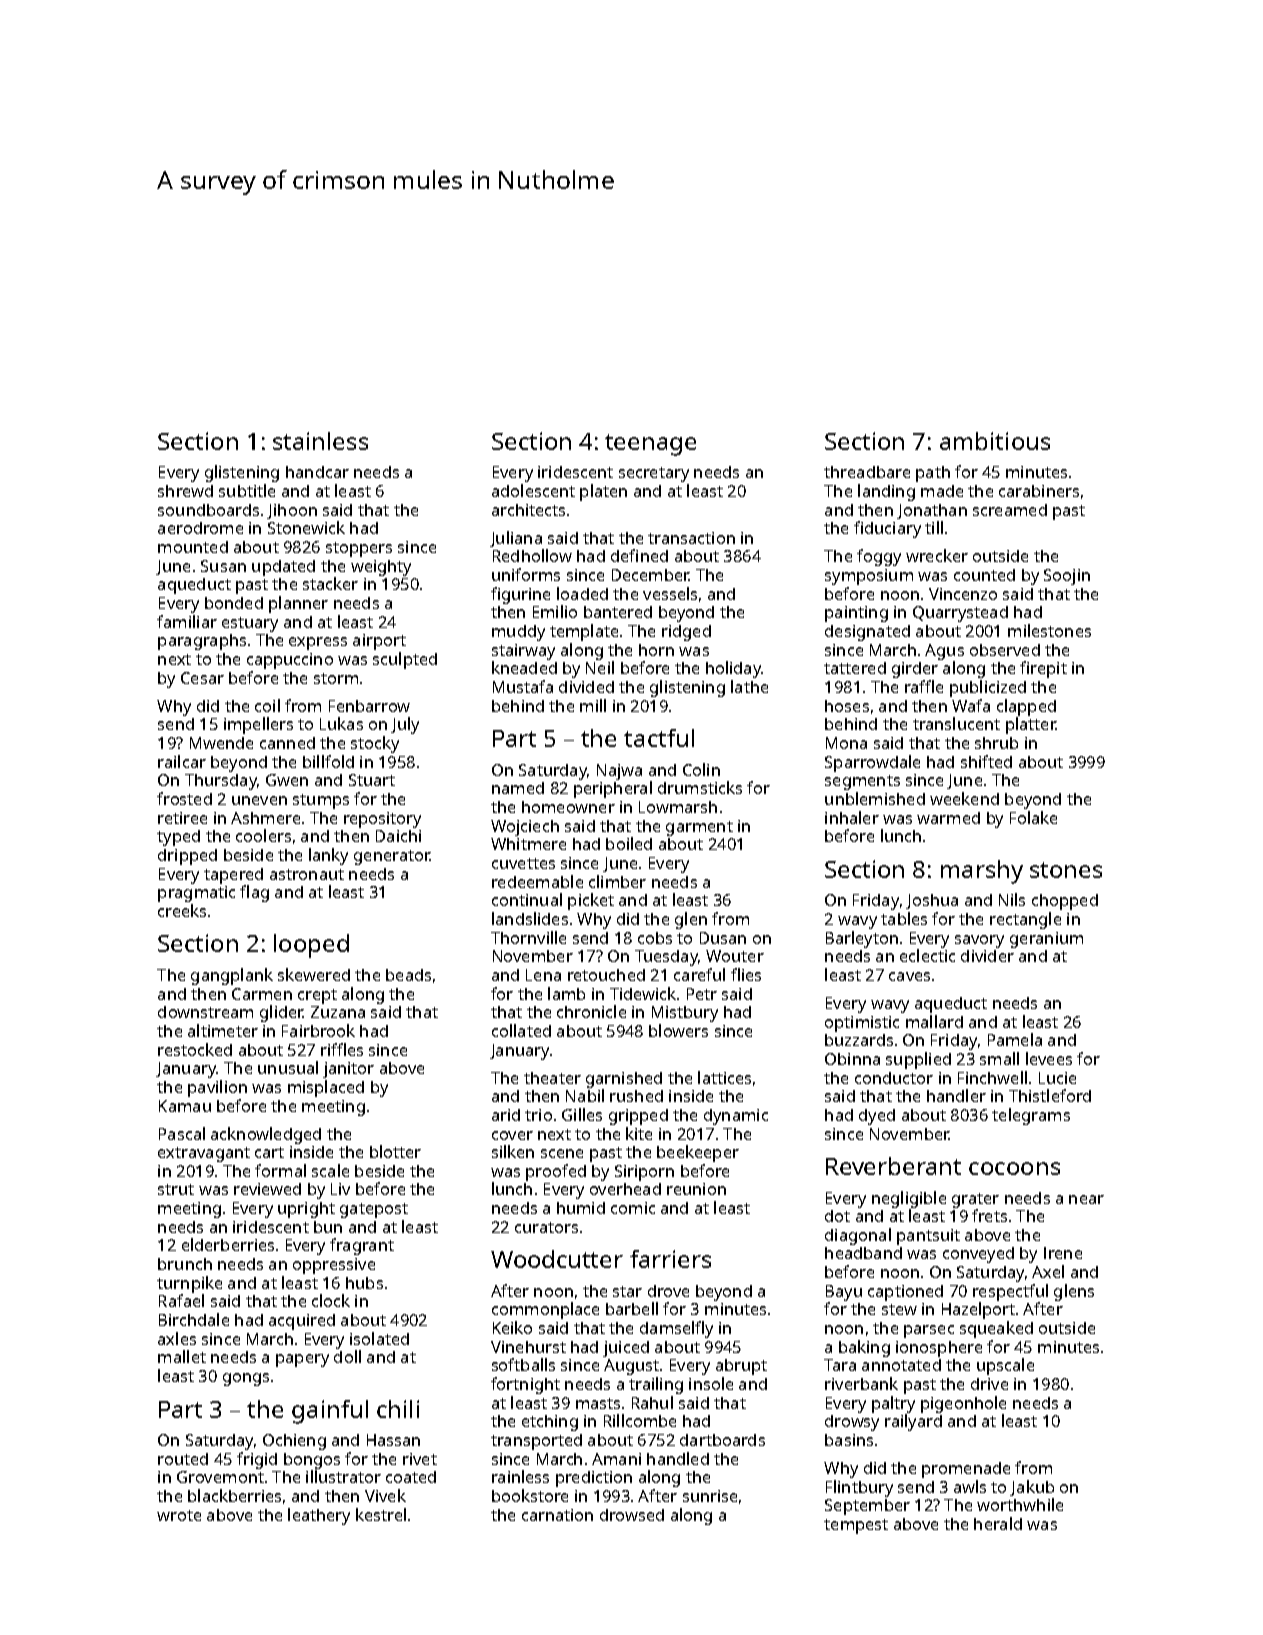  What do you see at coordinates (545, 1310) in the screenshot?
I see `commonplace` at bounding box center [545, 1310].
